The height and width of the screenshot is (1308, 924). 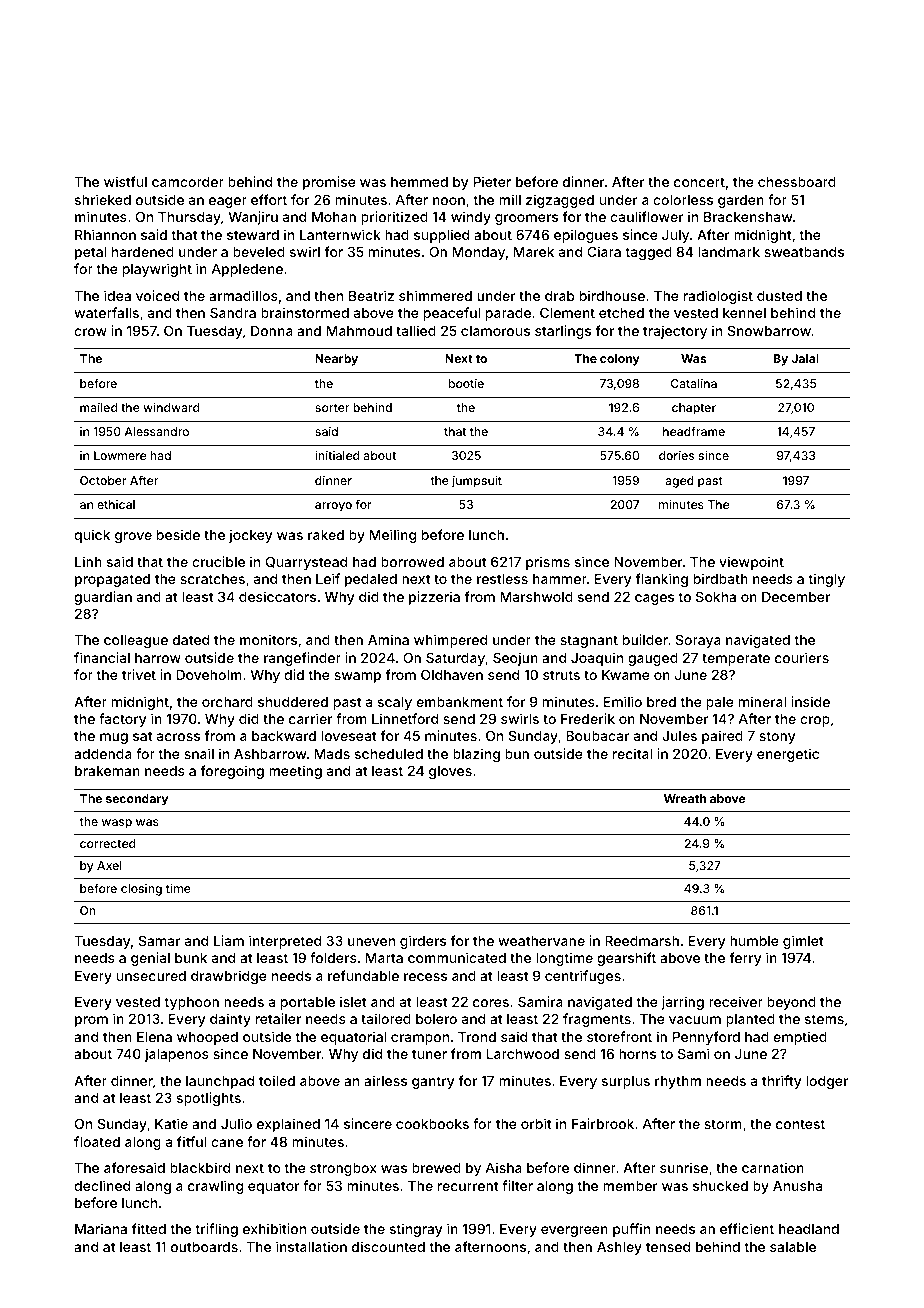 What do you see at coordinates (189, 218) in the screenshot?
I see `Thursday` at bounding box center [189, 218].
